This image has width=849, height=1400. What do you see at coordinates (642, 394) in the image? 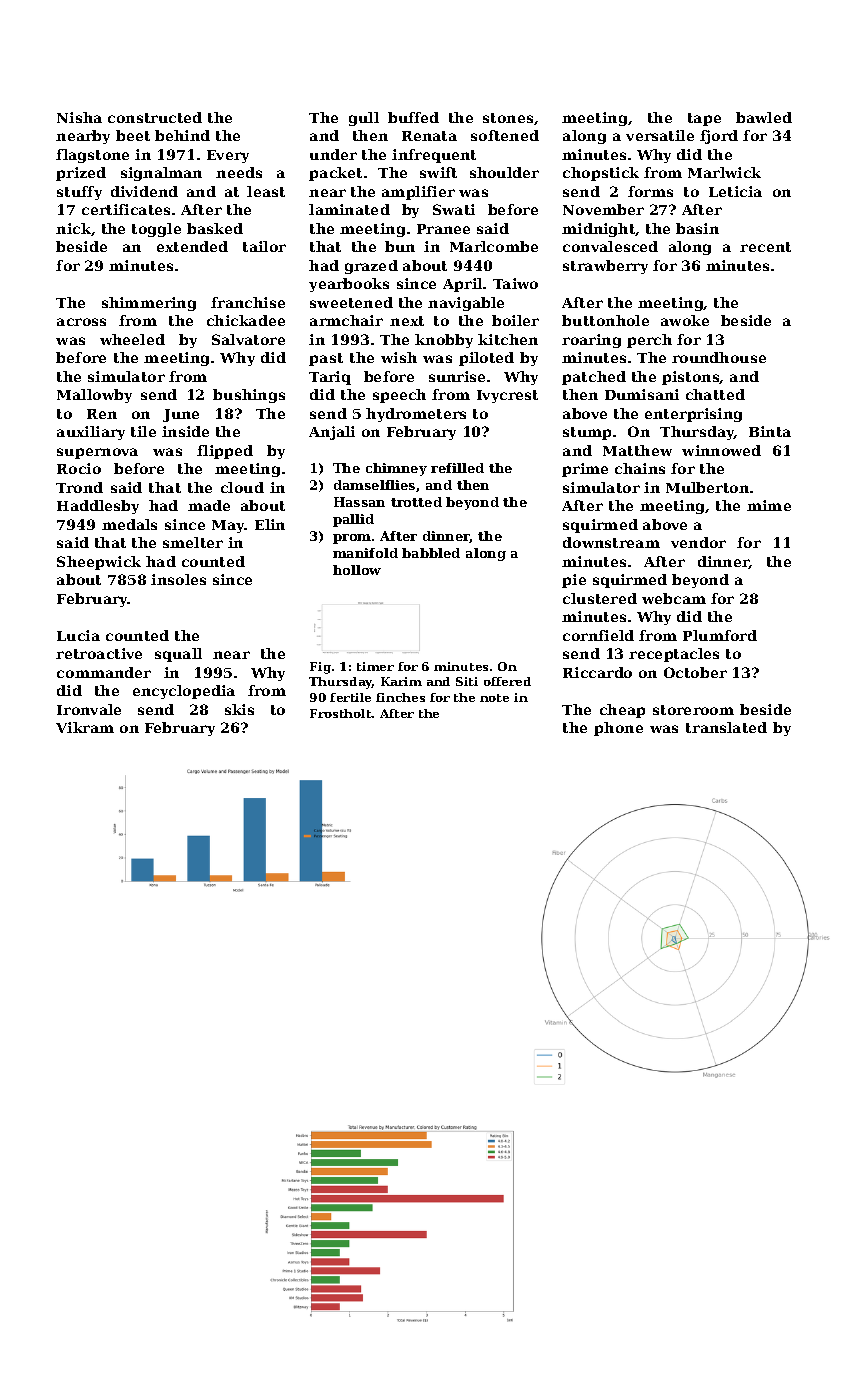
I see `Dumisani` at bounding box center [642, 394].
